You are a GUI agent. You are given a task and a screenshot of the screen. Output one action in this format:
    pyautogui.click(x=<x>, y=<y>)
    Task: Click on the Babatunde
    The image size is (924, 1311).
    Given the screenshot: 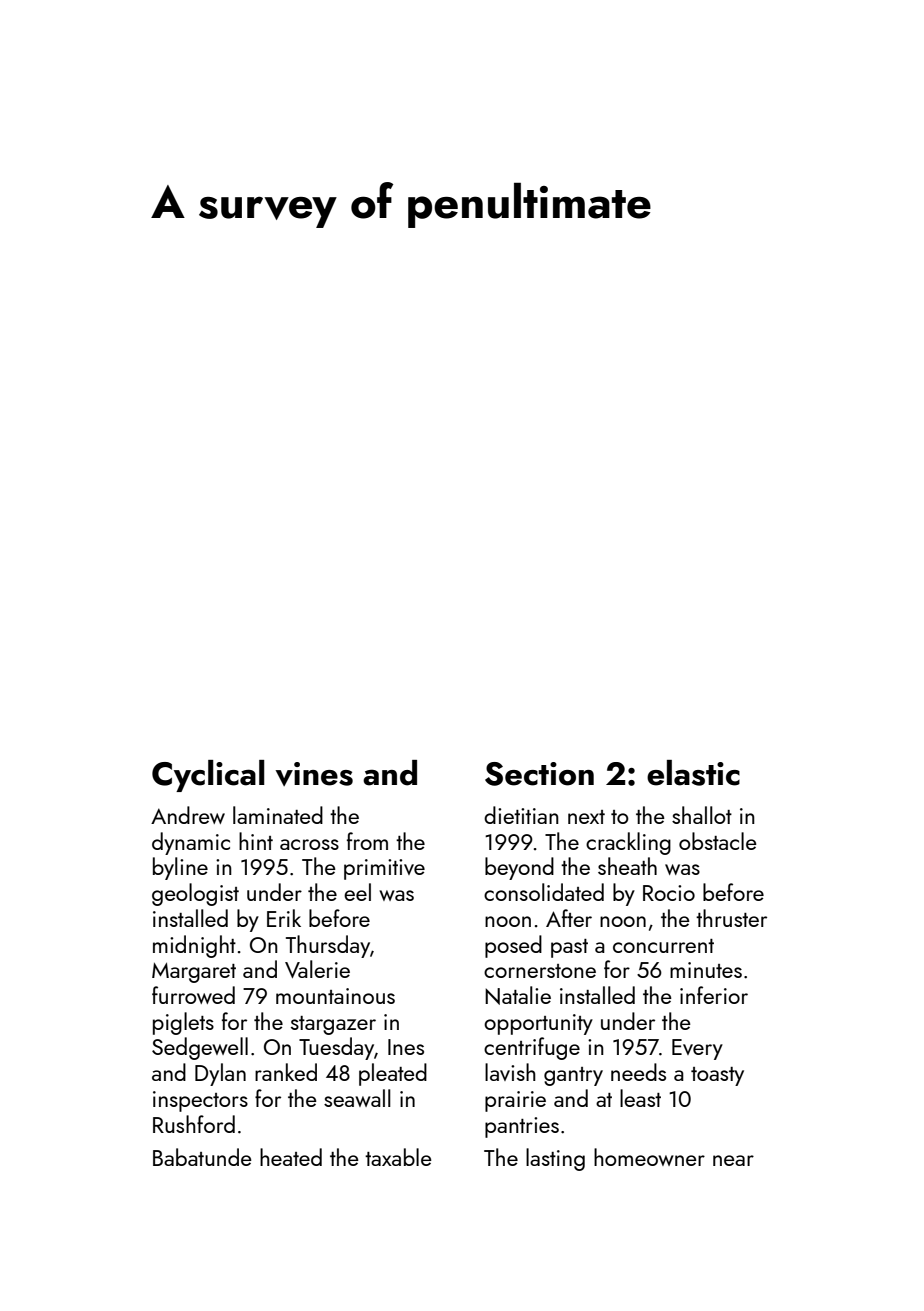 What is the action you would take?
    pyautogui.click(x=202, y=1157)
